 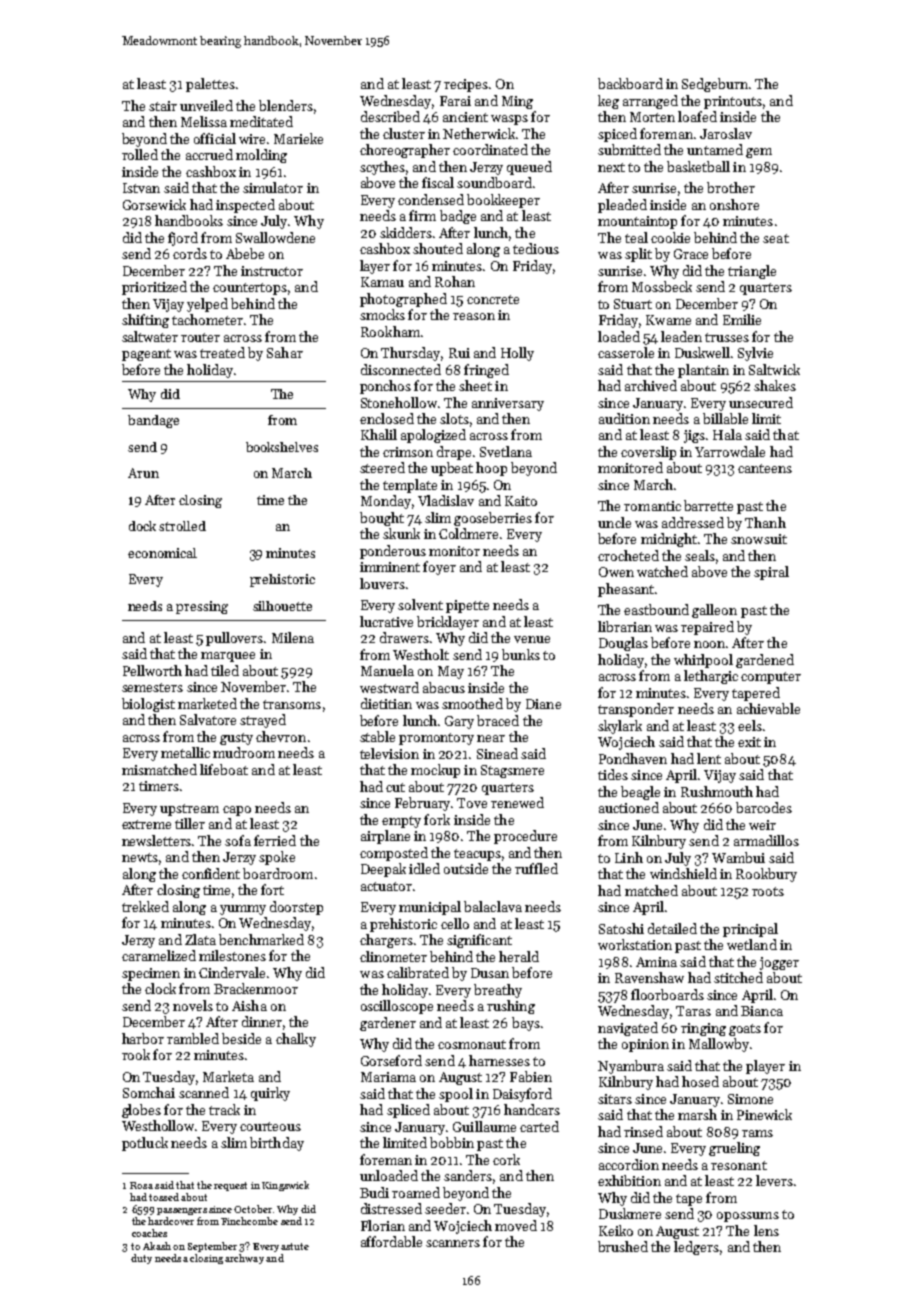 I want to click on ledgers, so click(x=696, y=1248).
